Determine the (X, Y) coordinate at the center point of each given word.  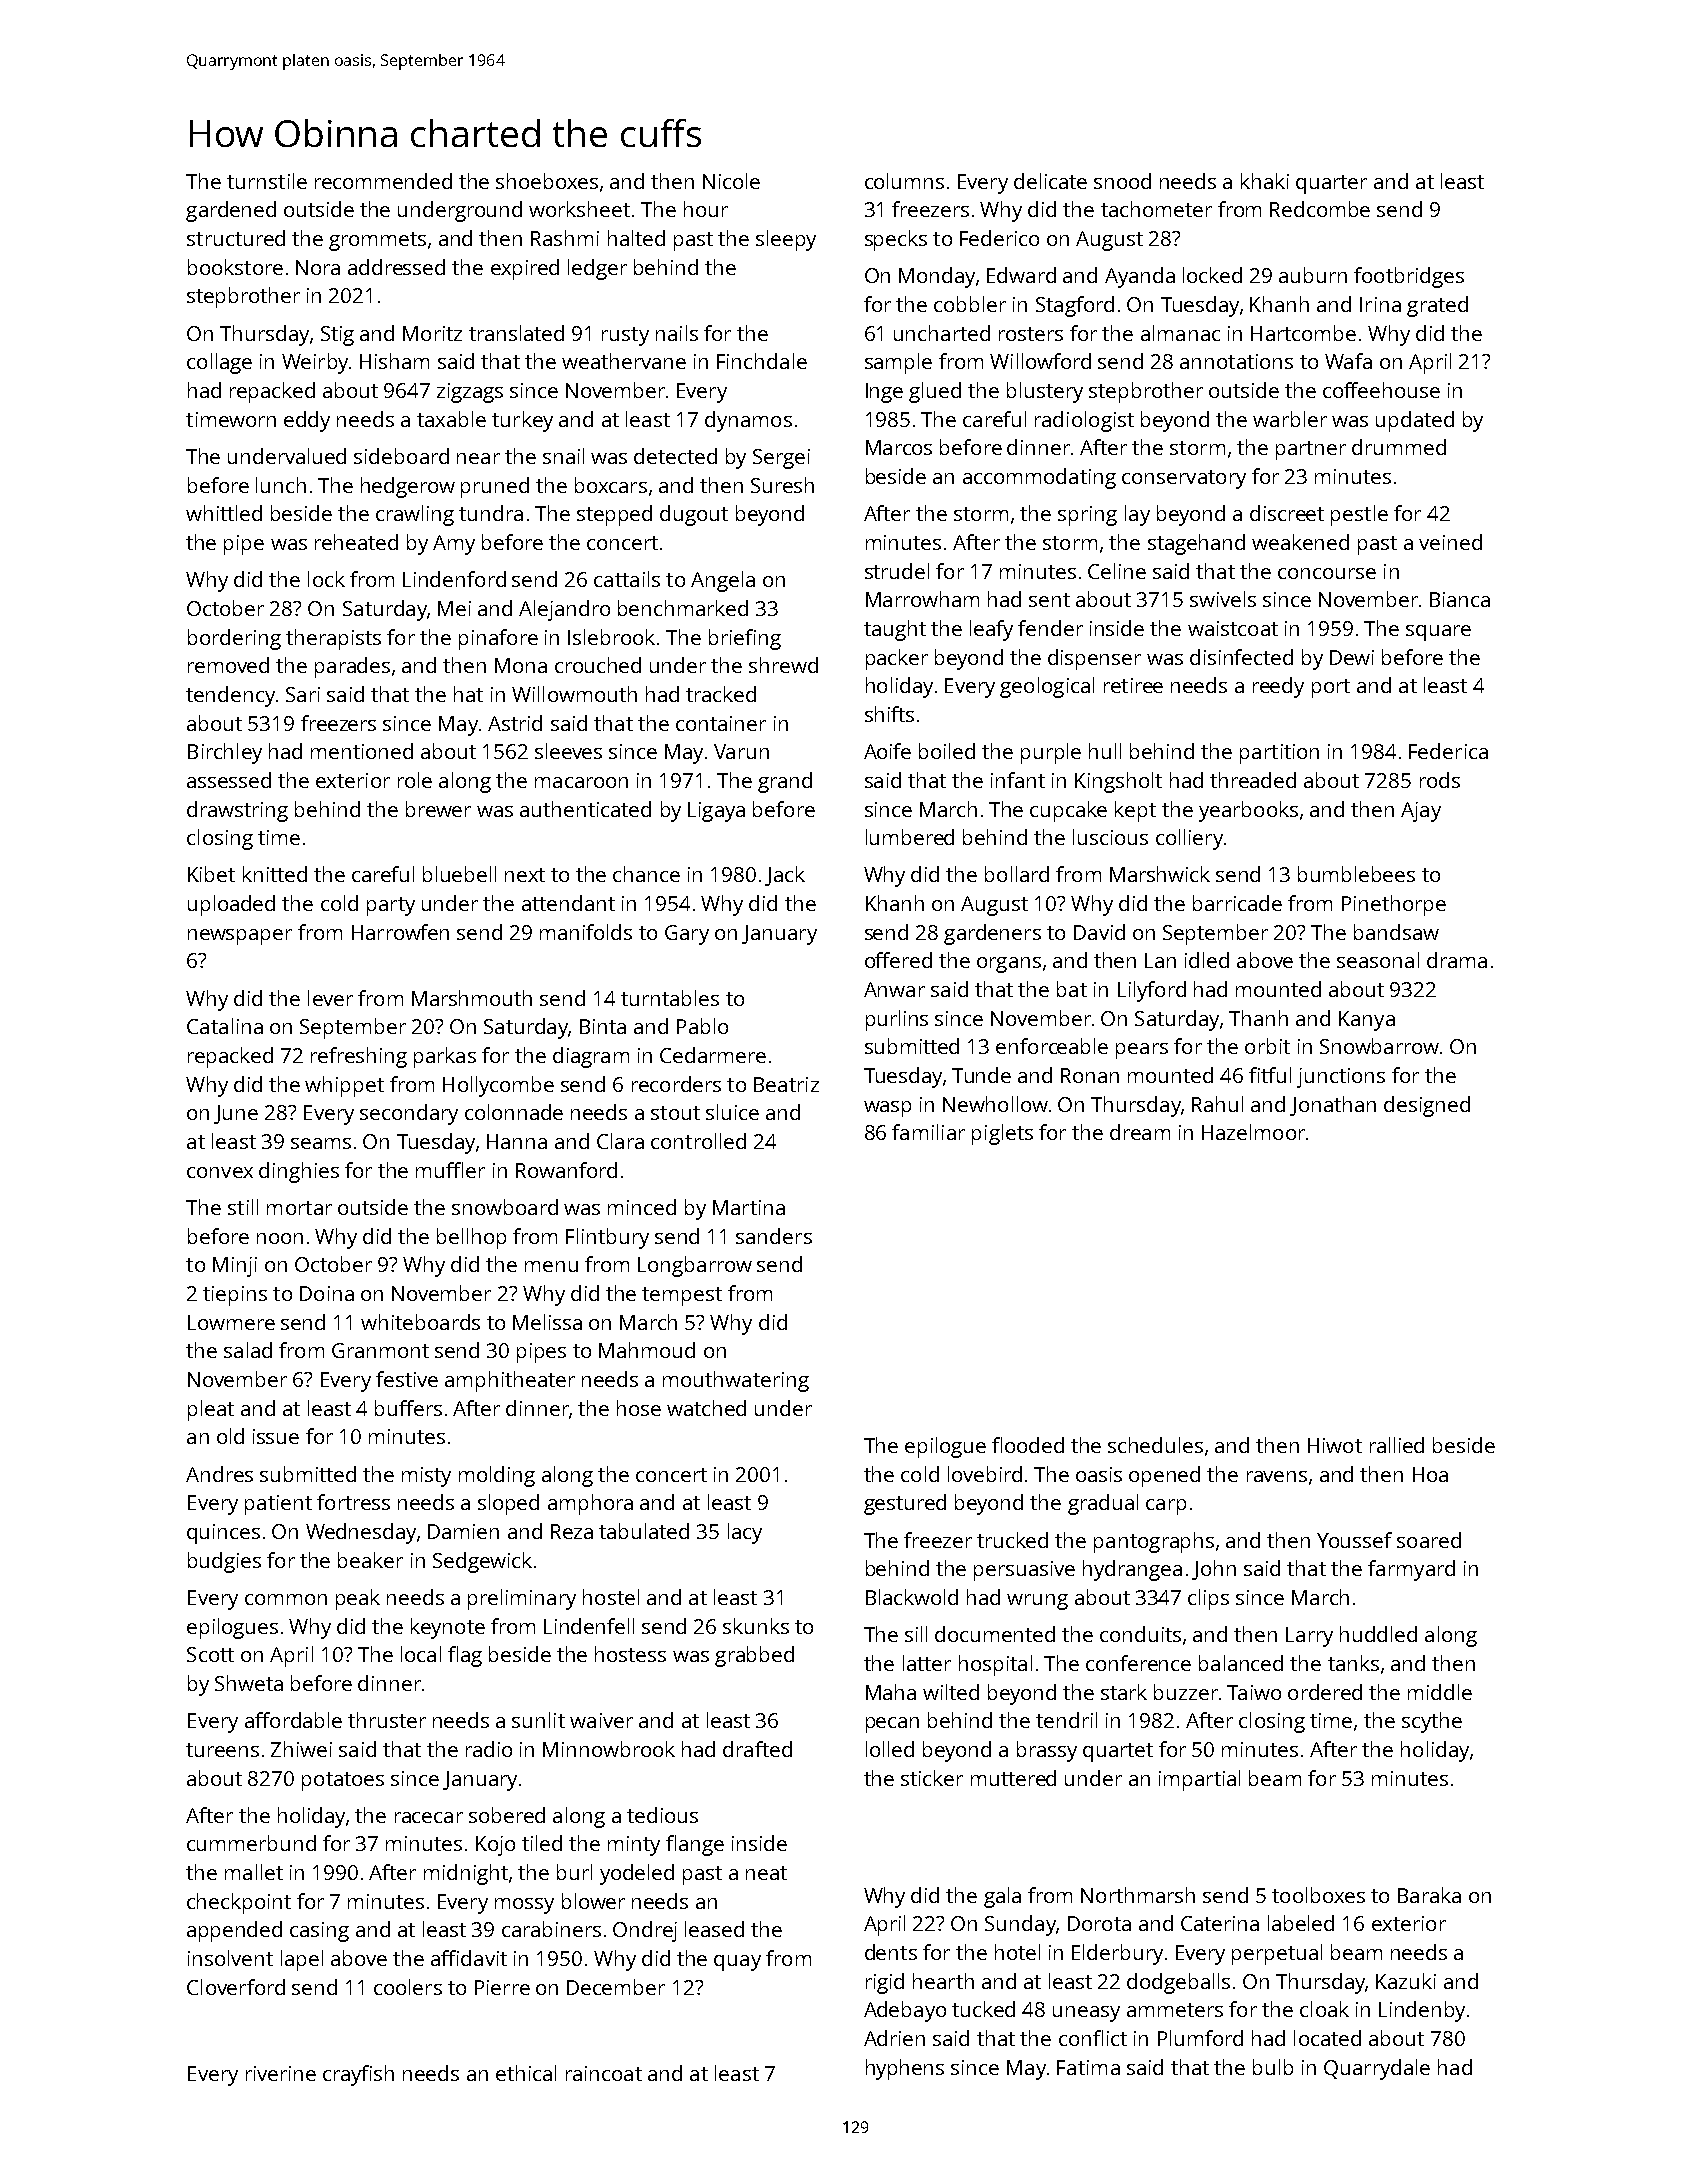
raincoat (604, 2073)
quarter (1331, 184)
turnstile (267, 181)
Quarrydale (1377, 2069)
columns (904, 181)
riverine (281, 2073)
